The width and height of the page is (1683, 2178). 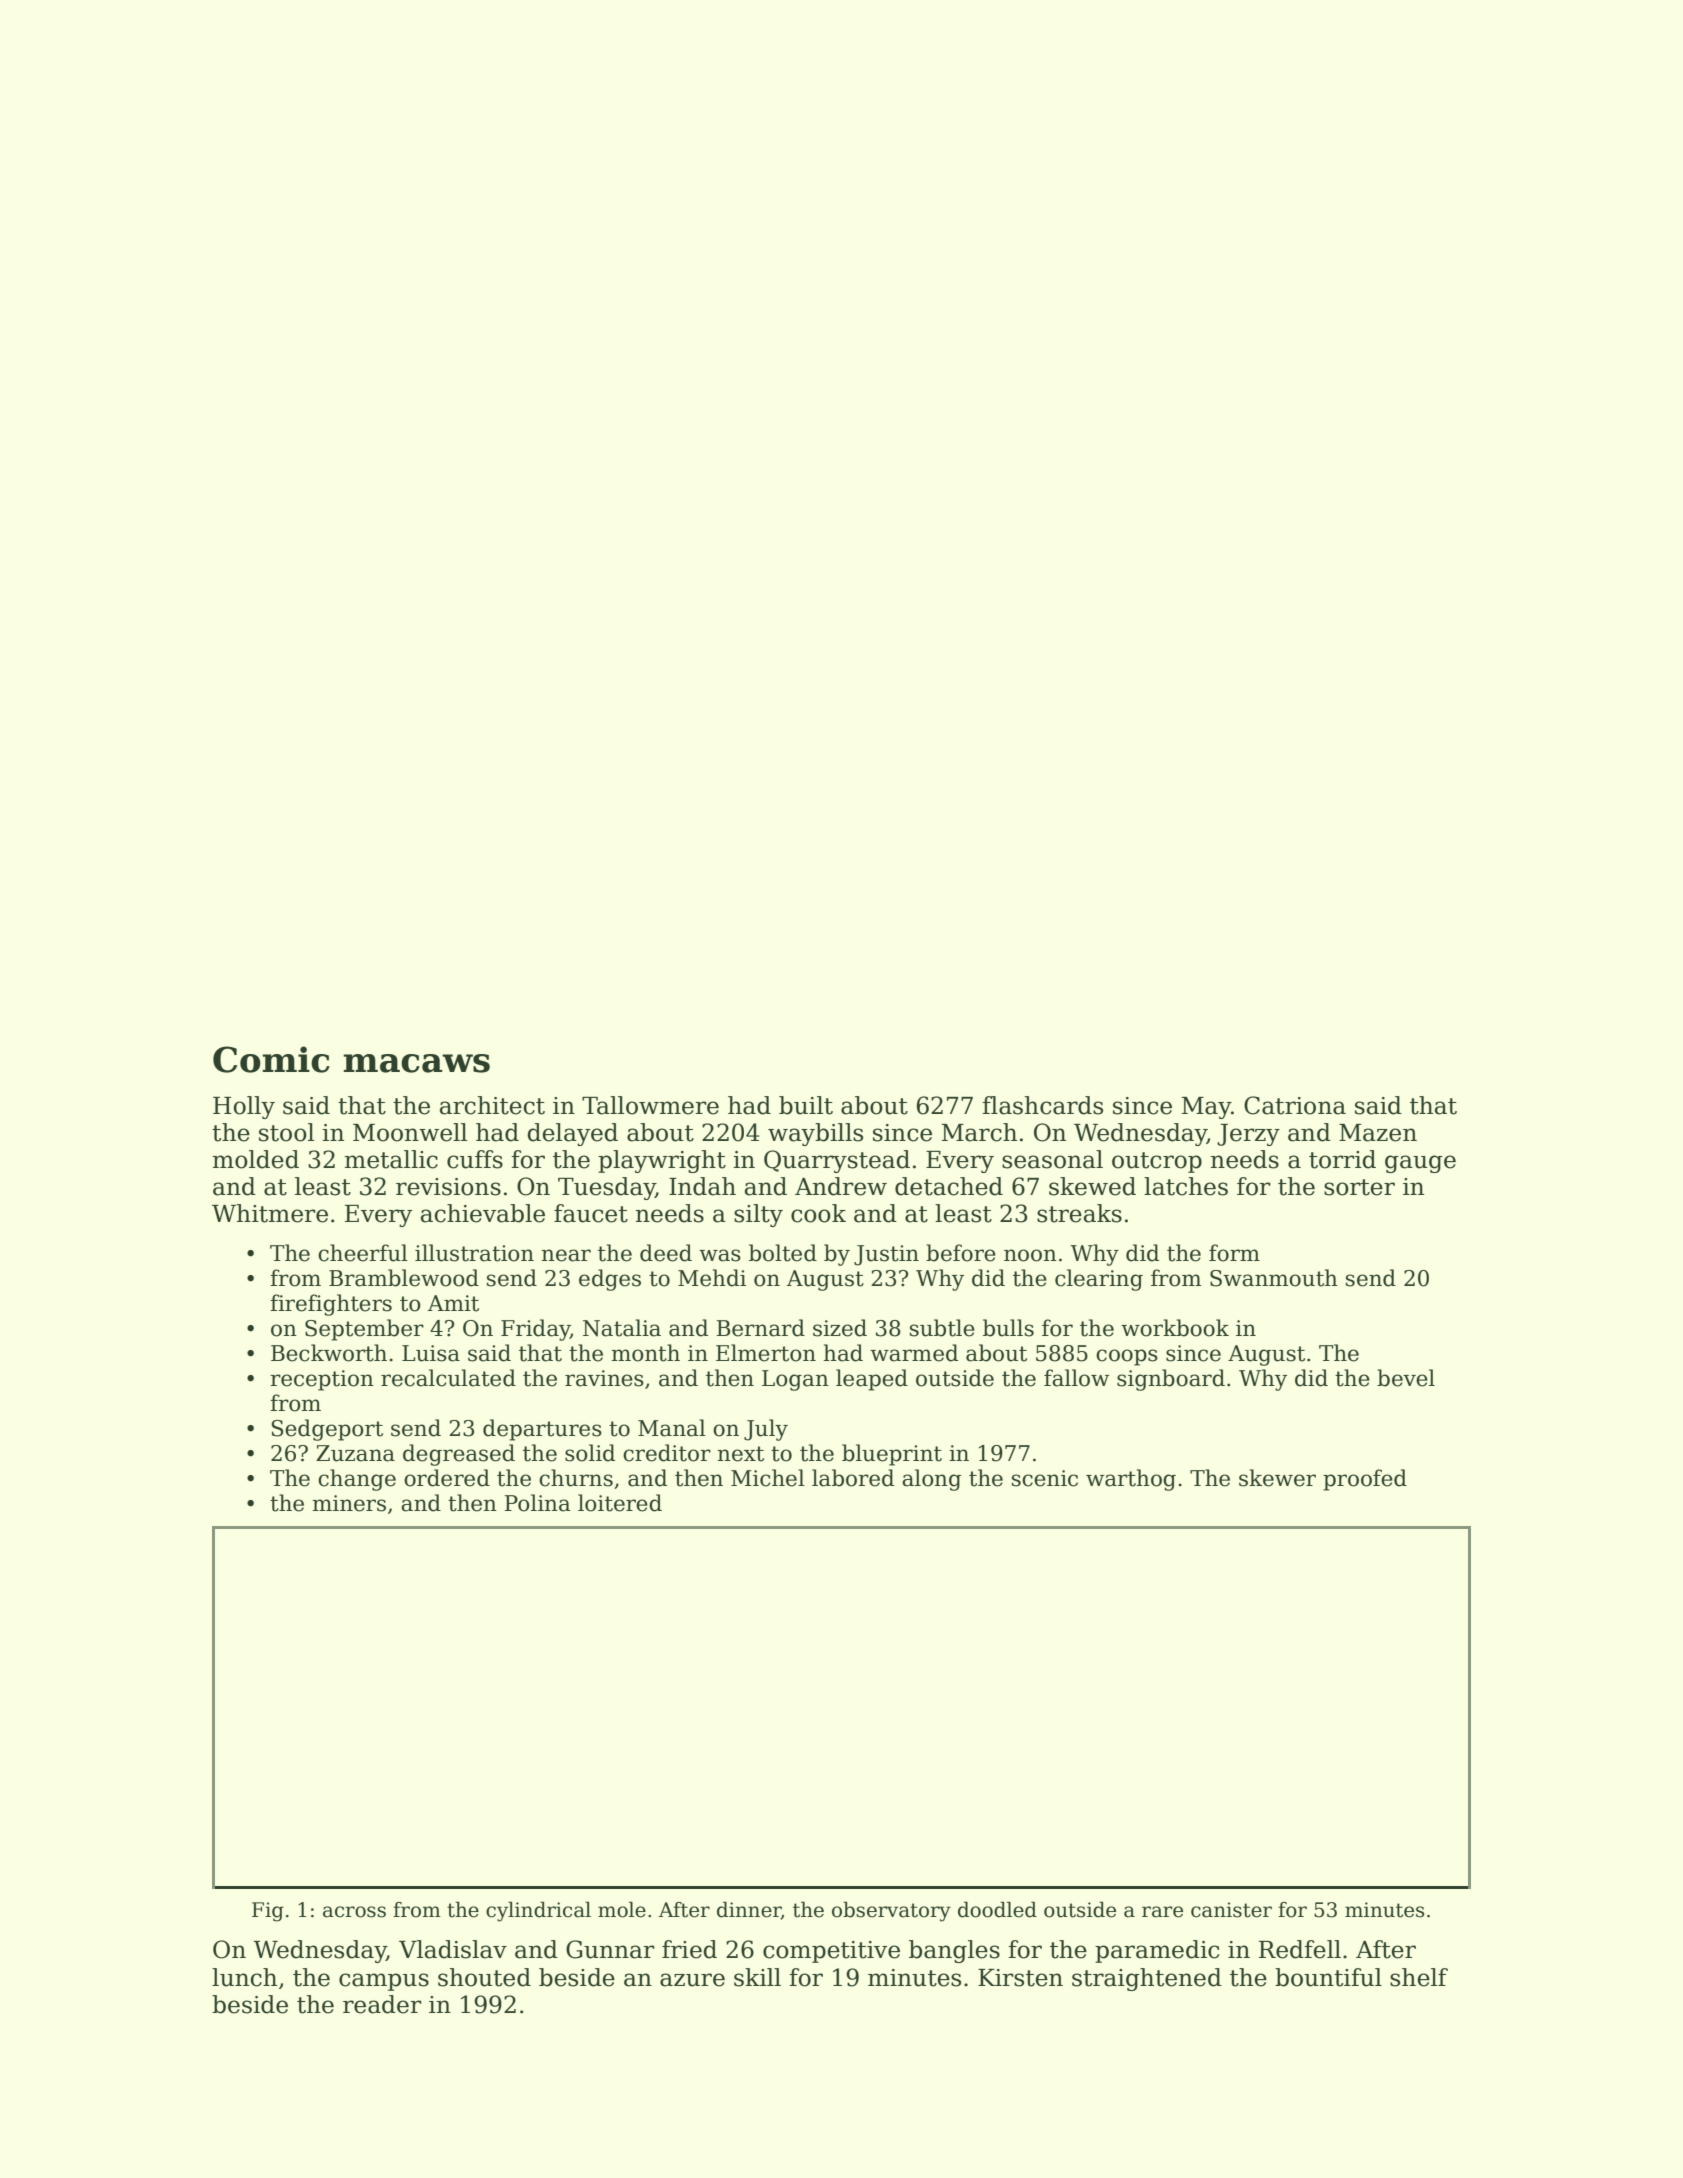 What do you see at coordinates (1365, 1480) in the page?
I see `proofed` at bounding box center [1365, 1480].
